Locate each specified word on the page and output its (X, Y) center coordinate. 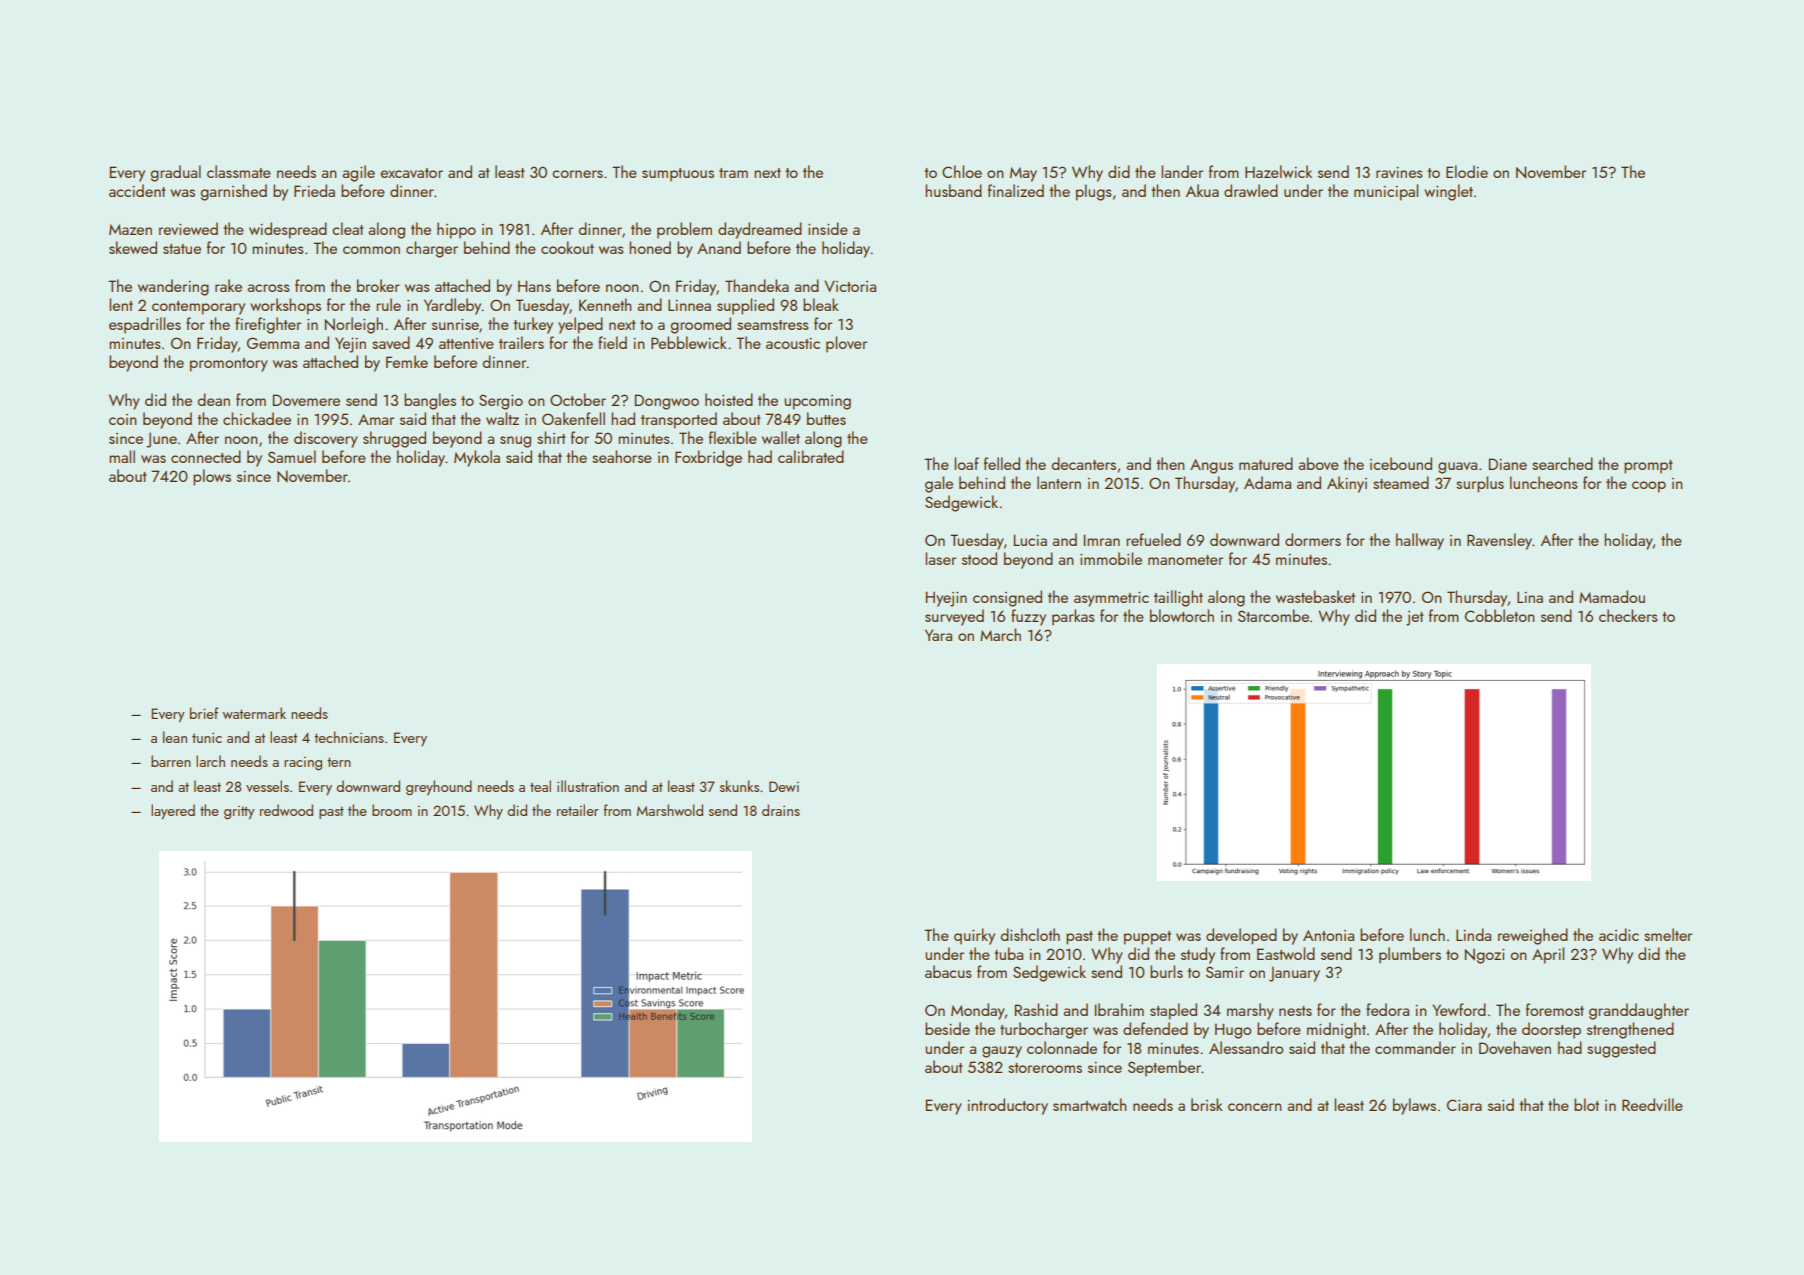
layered (173, 811)
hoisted (729, 399)
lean (175, 737)
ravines (1399, 172)
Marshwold (670, 810)
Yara (938, 635)
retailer (578, 810)
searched (1562, 463)
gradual (175, 173)
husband (953, 190)
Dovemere (306, 400)
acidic (1619, 934)
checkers (1628, 615)
